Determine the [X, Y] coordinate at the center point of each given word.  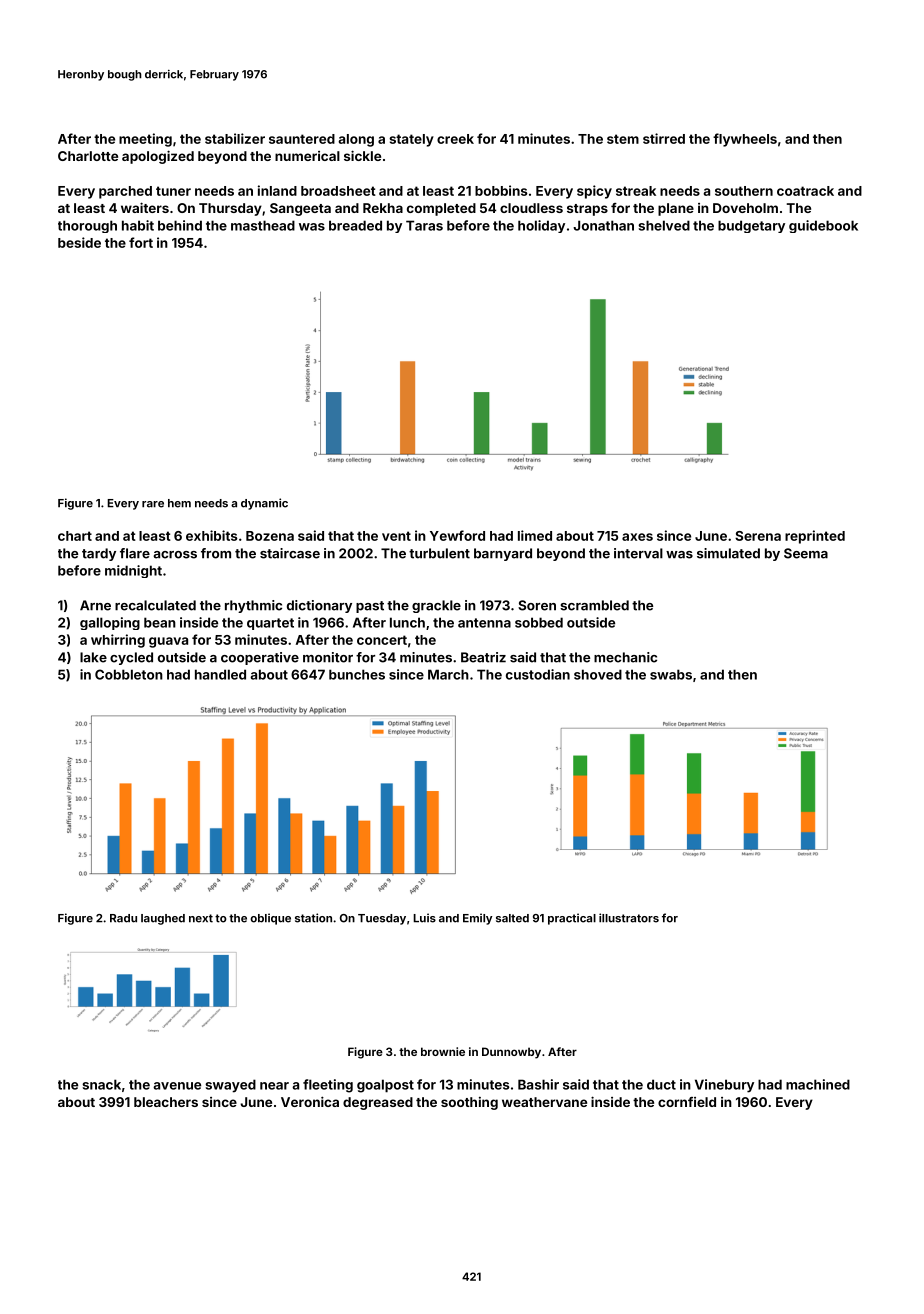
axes [637, 537]
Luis [424, 918]
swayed [230, 1086]
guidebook [823, 226]
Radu [123, 918]
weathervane [544, 1102]
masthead [263, 225]
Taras [424, 225]
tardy [99, 554]
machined [818, 1084]
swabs [671, 674]
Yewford [457, 535]
